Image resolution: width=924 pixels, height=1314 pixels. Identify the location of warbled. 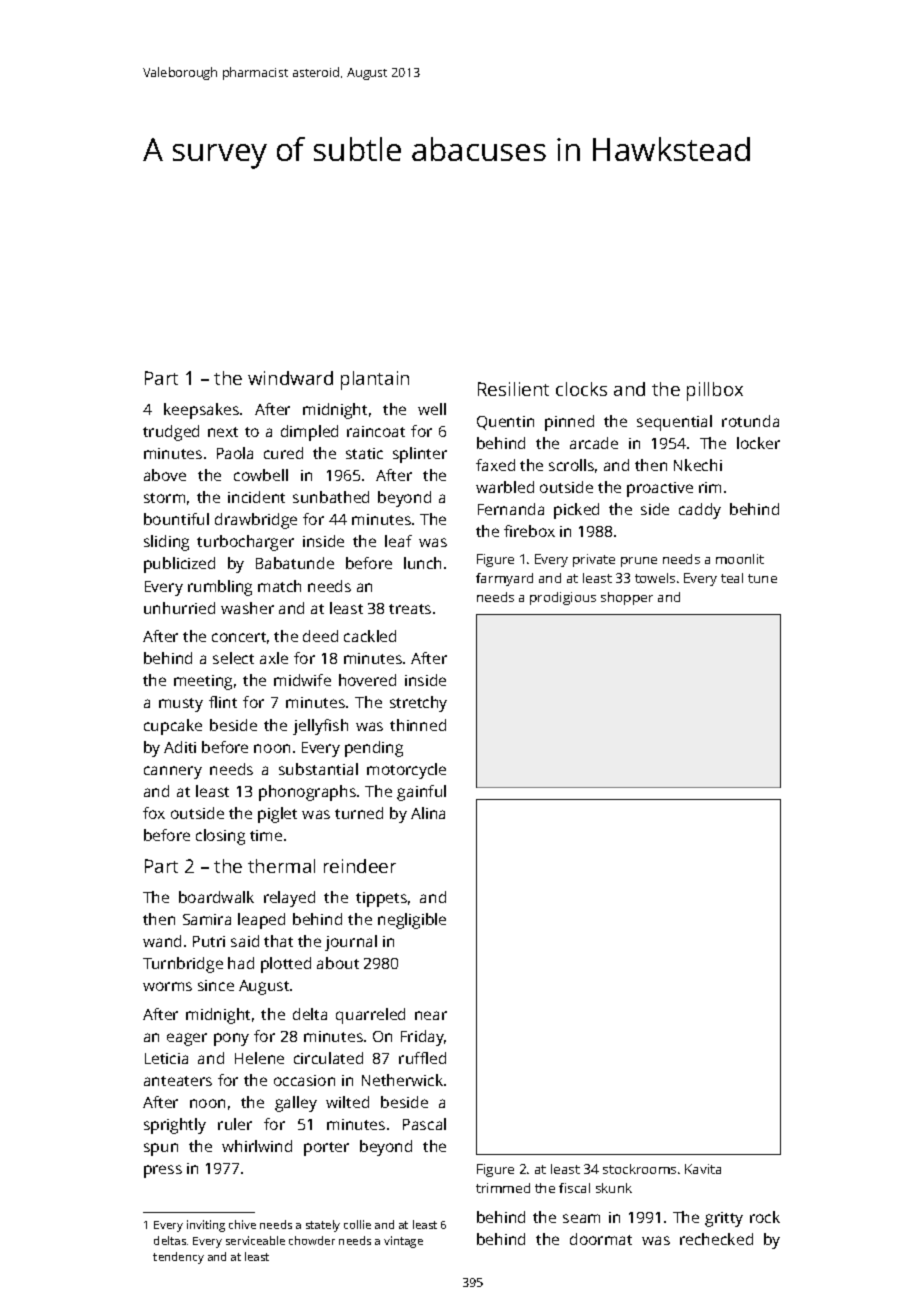
(505, 487).
